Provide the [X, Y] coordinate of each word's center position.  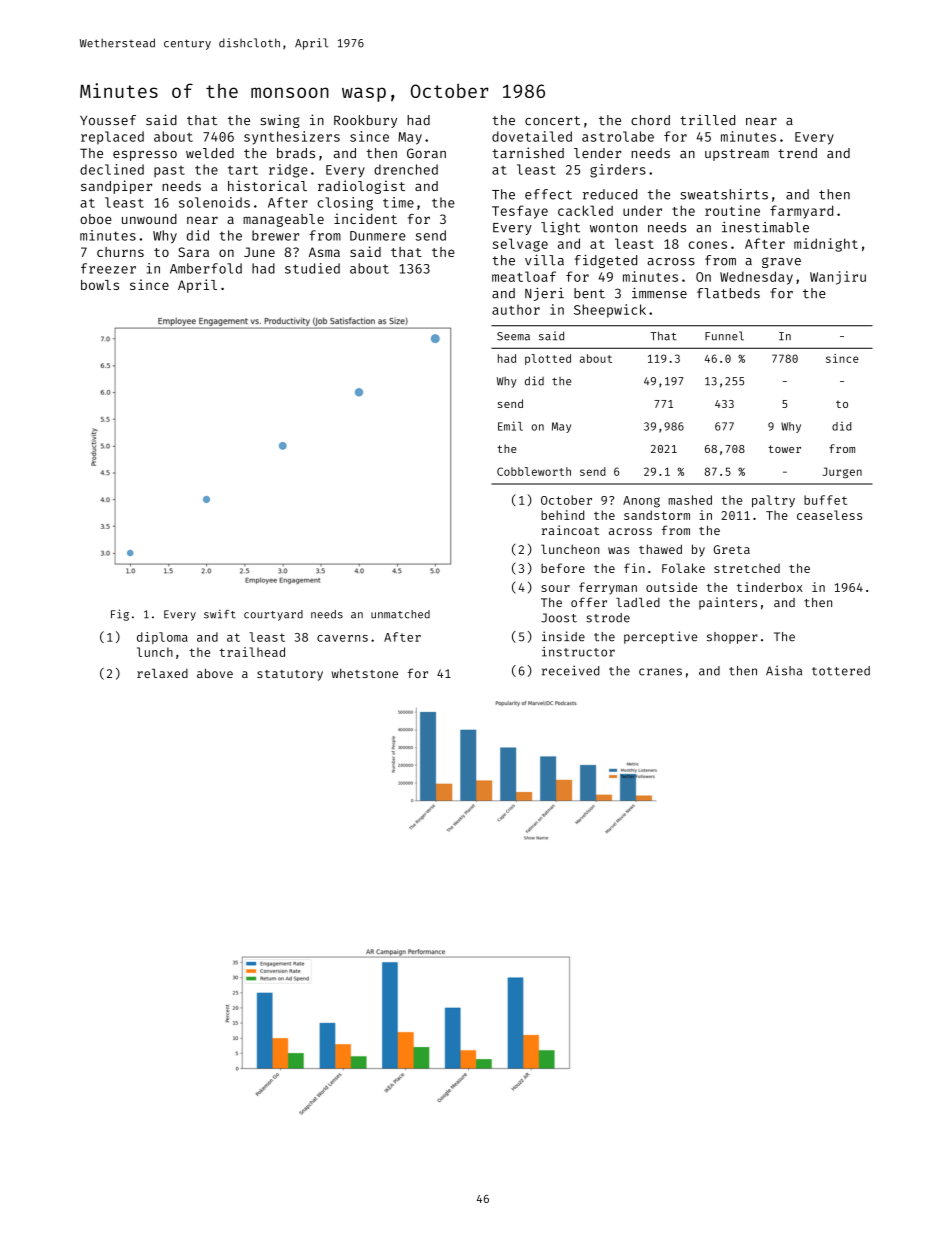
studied [312, 268]
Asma [324, 252]
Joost [559, 618]
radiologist [361, 187]
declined [112, 169]
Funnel [724, 336]
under [642, 210]
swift [220, 614]
